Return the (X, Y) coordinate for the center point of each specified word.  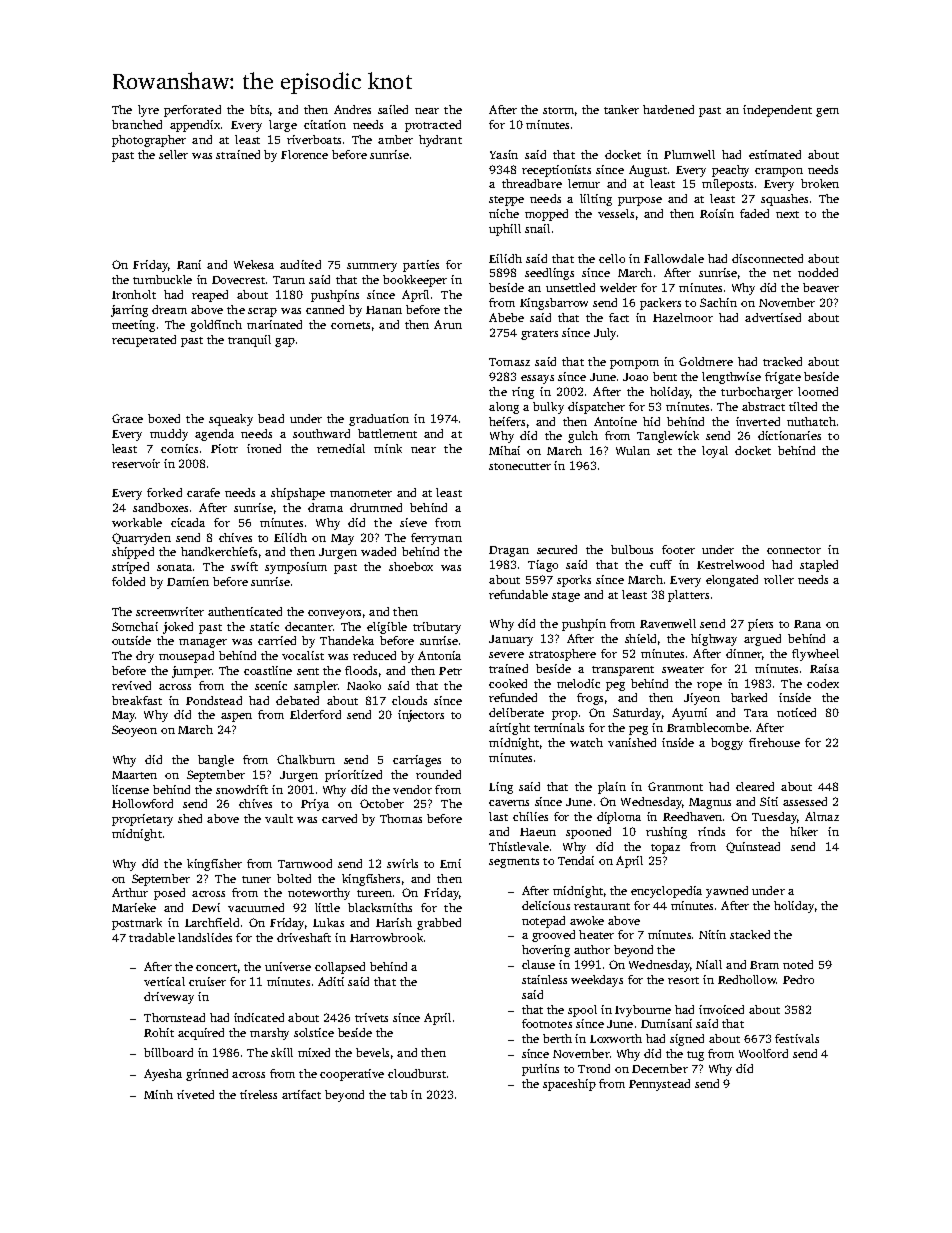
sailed (393, 109)
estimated (775, 154)
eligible (387, 628)
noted (798, 964)
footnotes (547, 1023)
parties (421, 266)
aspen (236, 717)
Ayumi (689, 714)
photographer (149, 141)
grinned (207, 1075)
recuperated (144, 341)
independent (777, 111)
